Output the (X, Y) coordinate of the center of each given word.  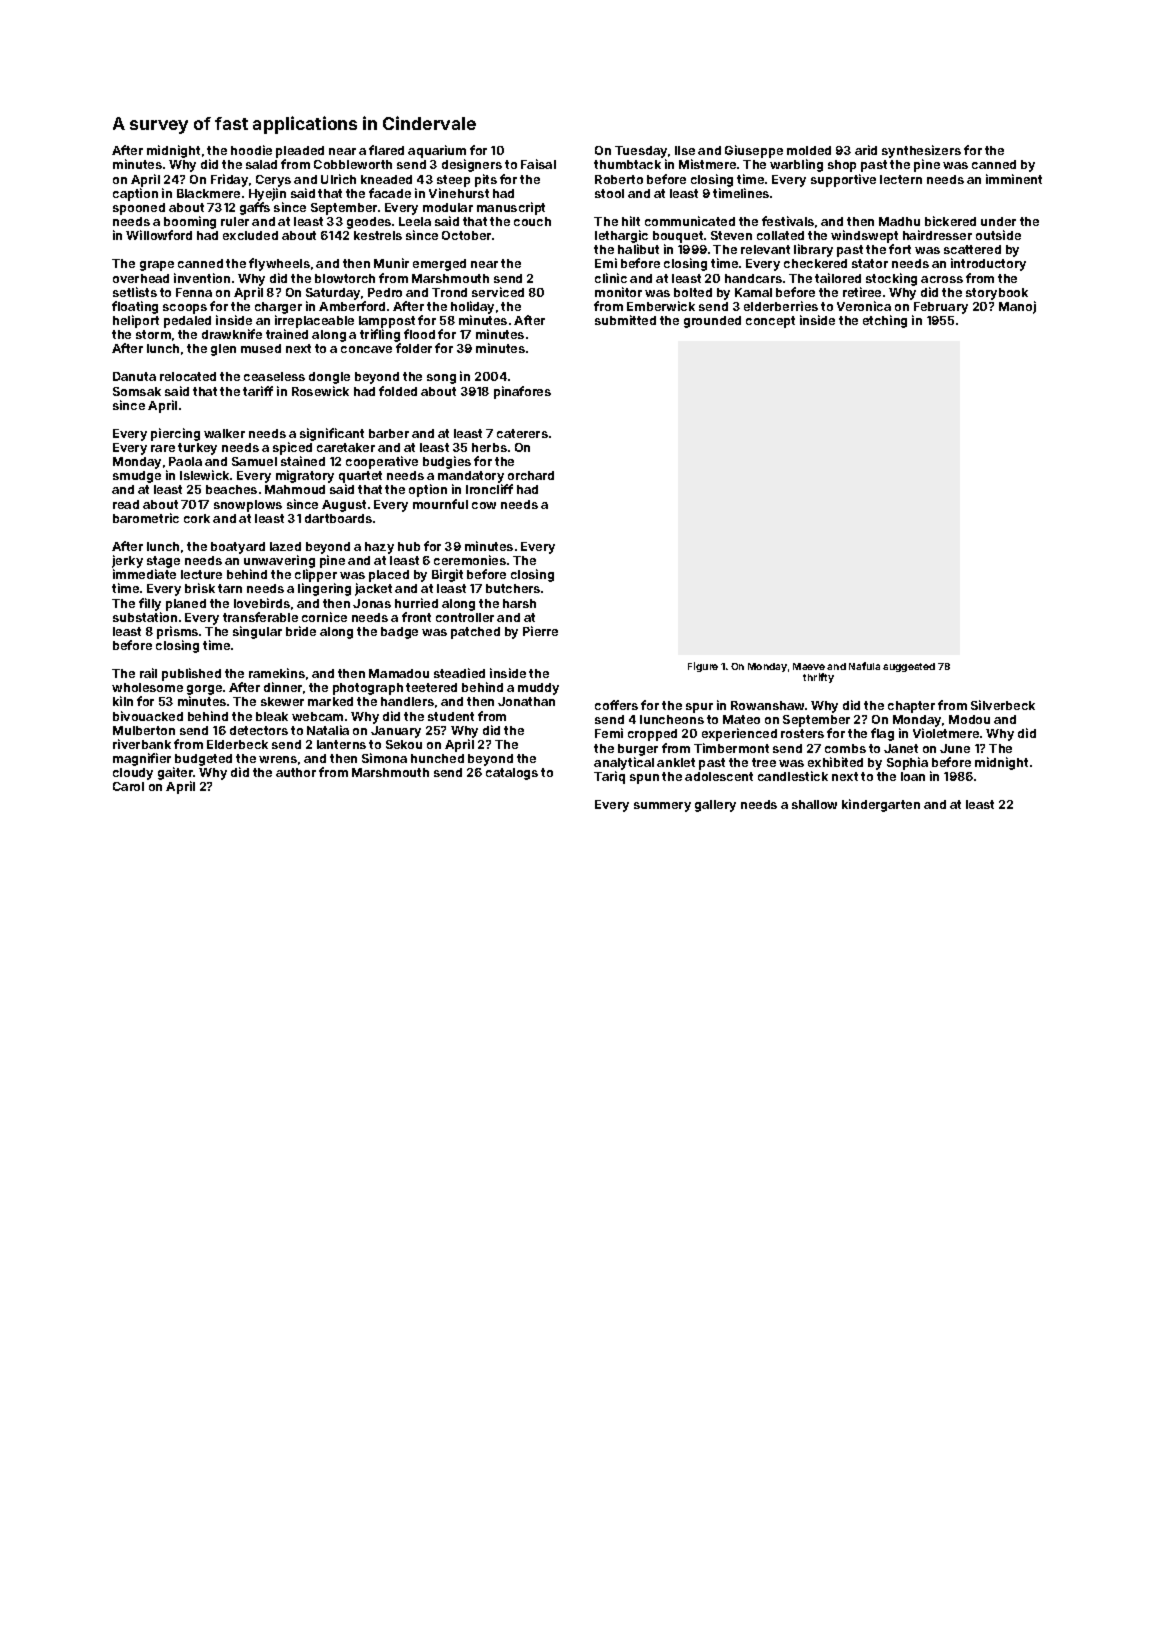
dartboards (338, 518)
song (441, 379)
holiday (472, 307)
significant (332, 434)
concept (770, 322)
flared (386, 150)
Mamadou (399, 673)
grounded (712, 322)
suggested (909, 667)
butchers (513, 588)
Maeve (809, 666)
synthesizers (921, 151)
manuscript (511, 208)
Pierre (540, 631)
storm (153, 334)
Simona (384, 758)
